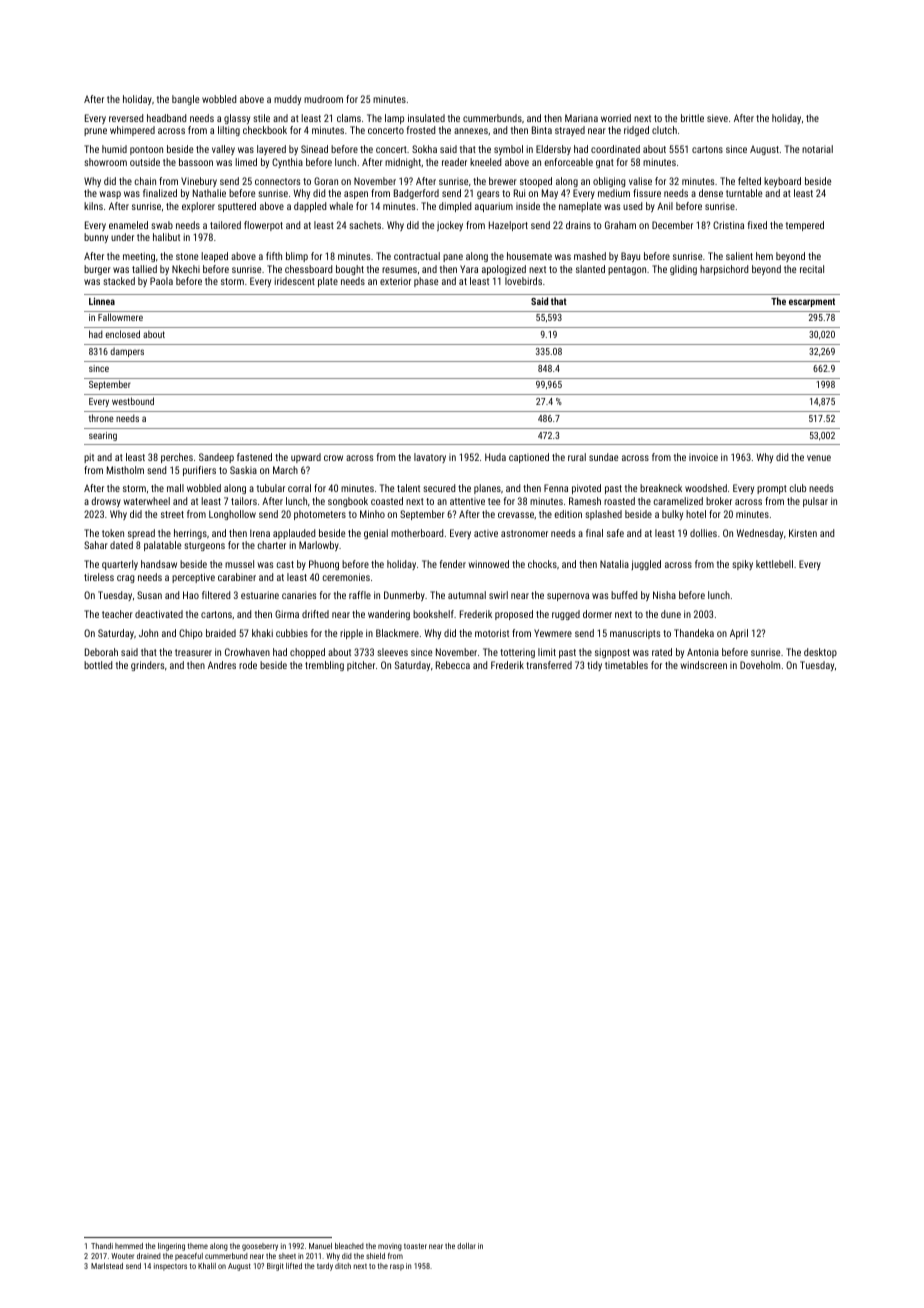  Describe the element at coordinates (349, 1246) in the page. I see `bleached` at that location.
